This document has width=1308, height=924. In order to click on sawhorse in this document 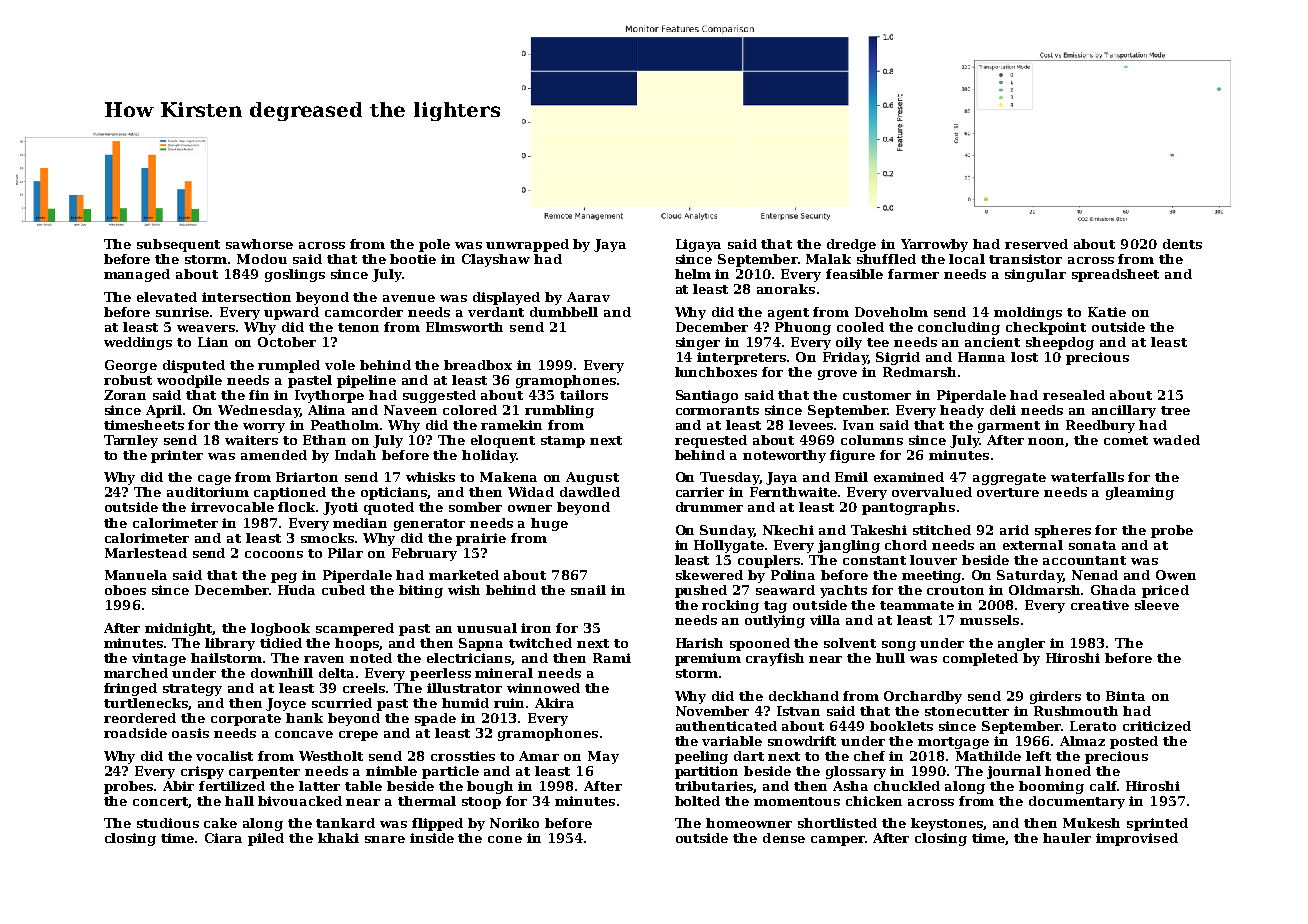, I will do `click(259, 244)`.
